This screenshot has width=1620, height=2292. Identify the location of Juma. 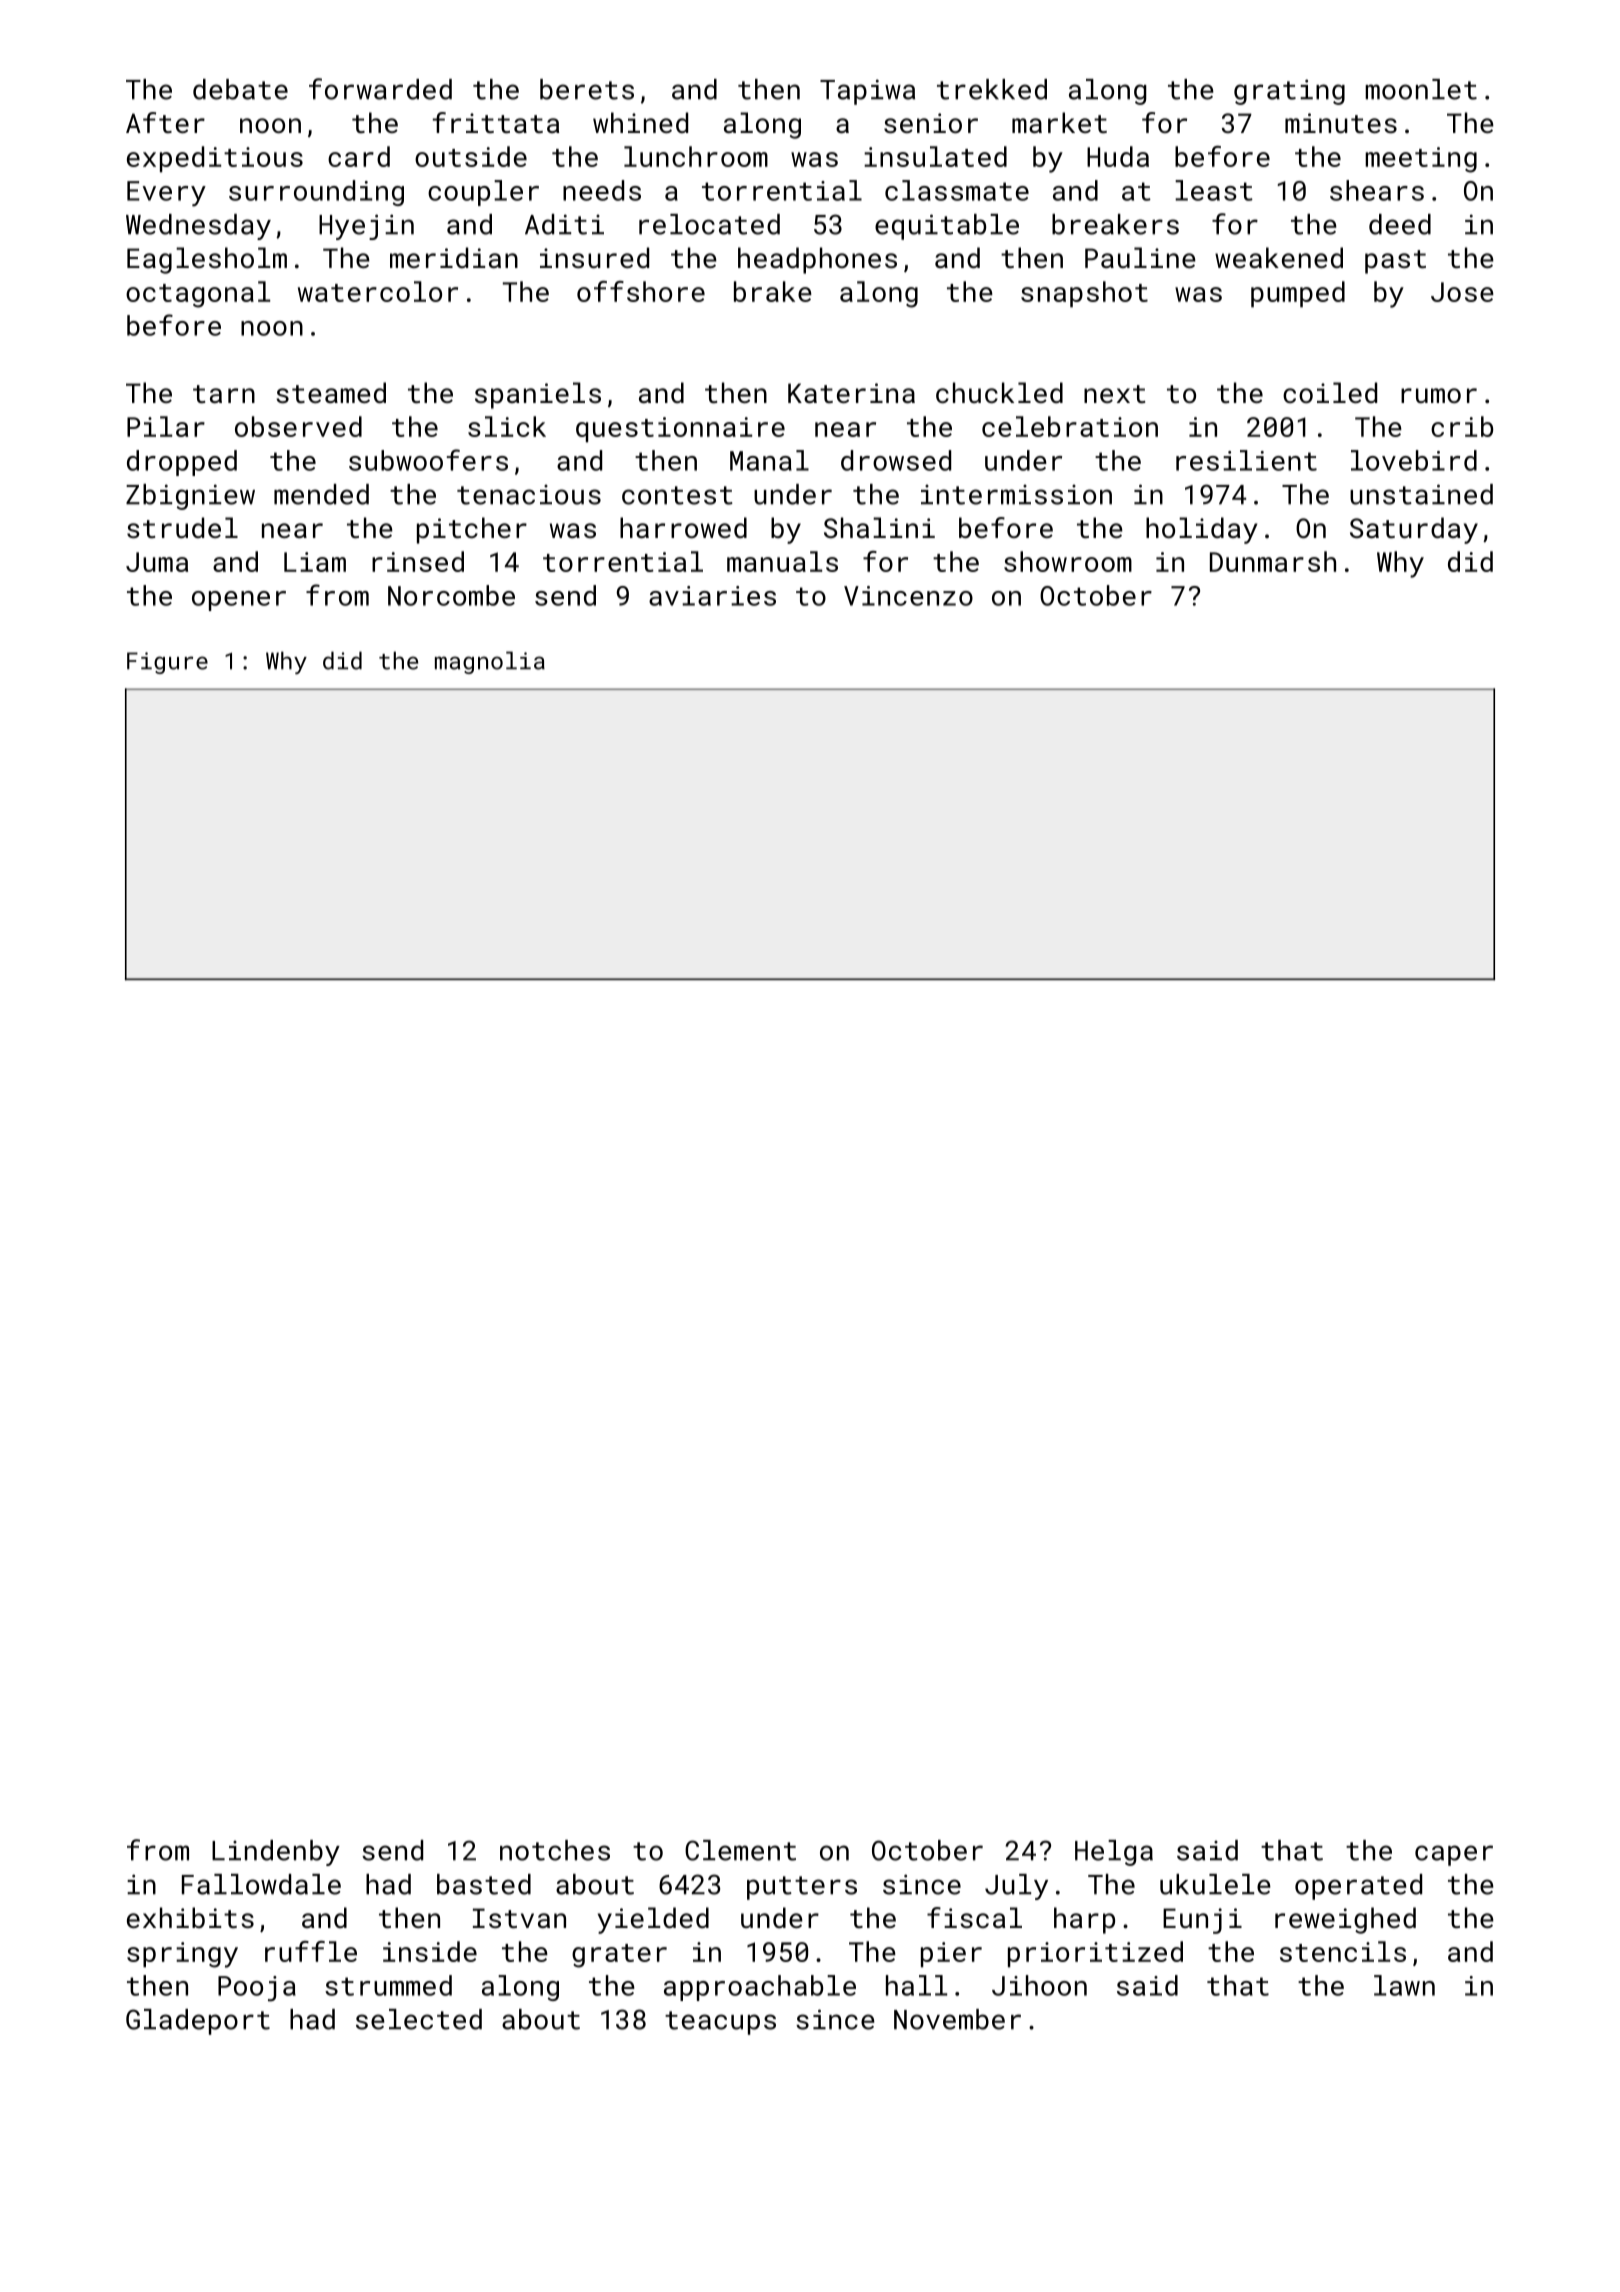
(157, 562).
